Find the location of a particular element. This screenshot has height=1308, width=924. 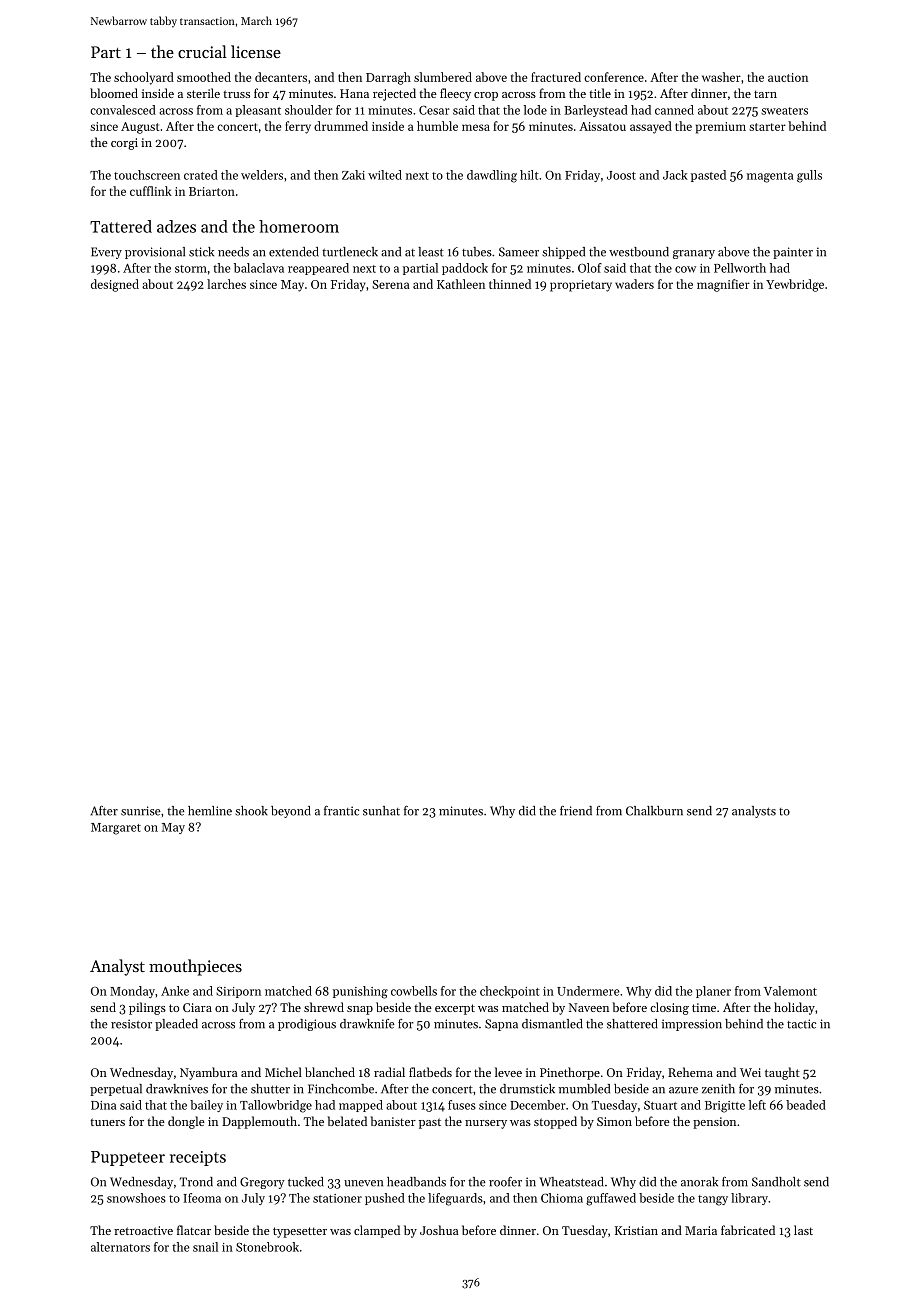

thinned is located at coordinates (510, 284).
